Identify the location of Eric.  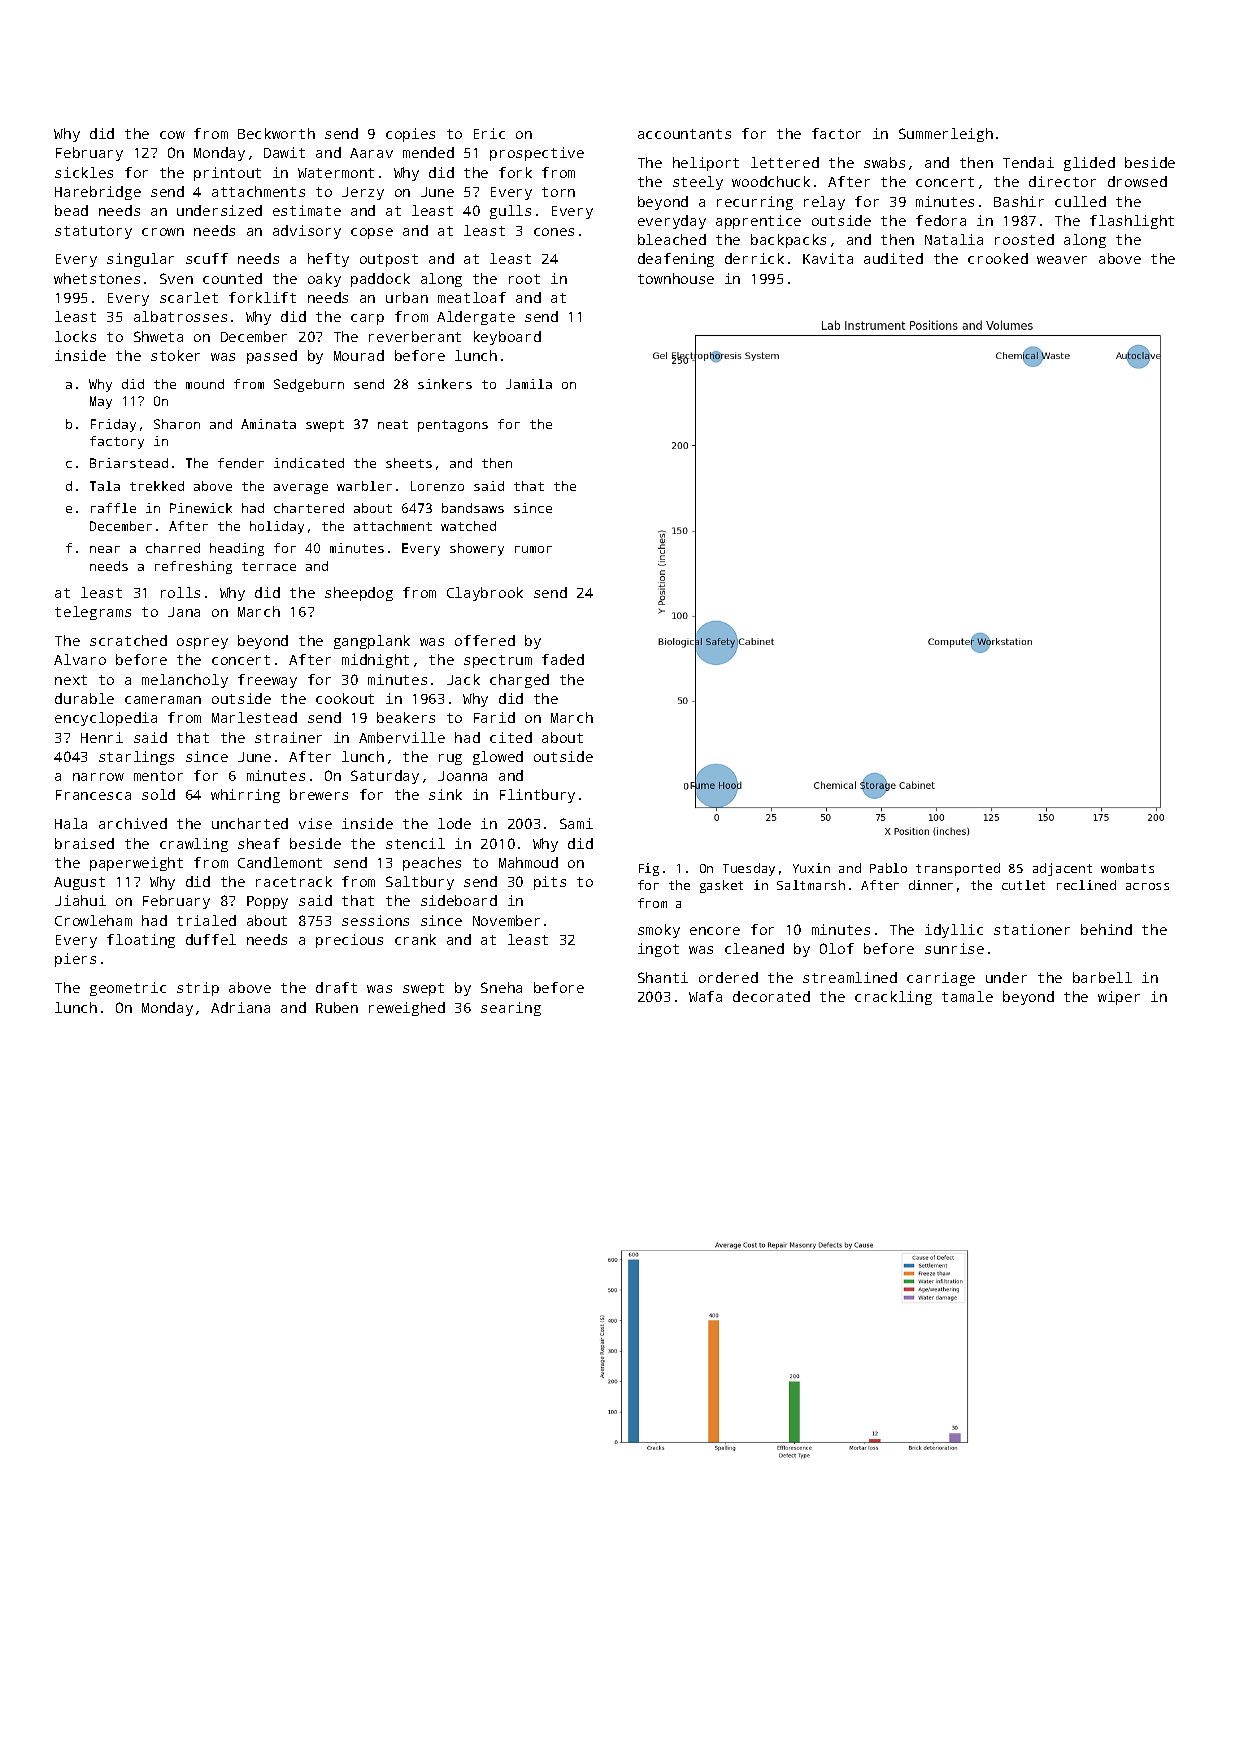
(489, 133).
